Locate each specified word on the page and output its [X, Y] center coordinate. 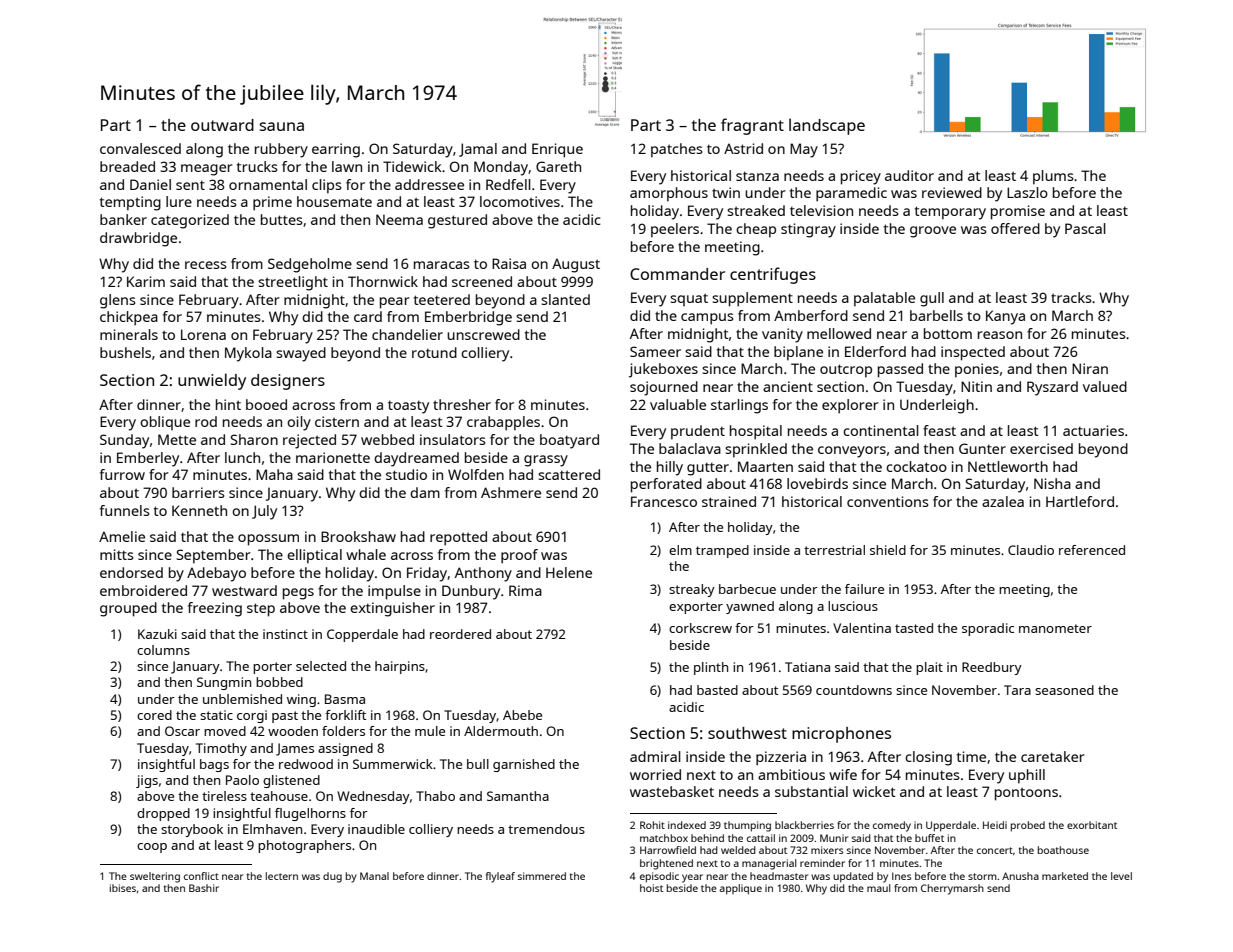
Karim [146, 281]
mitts [117, 554]
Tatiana [807, 667]
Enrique [557, 150]
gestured [457, 221]
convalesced [140, 148]
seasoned [1064, 690]
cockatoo [916, 466]
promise [1018, 212]
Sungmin [224, 683]
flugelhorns [310, 814]
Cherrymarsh [952, 889]
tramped [722, 551]
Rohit [652, 825]
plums [1053, 177]
